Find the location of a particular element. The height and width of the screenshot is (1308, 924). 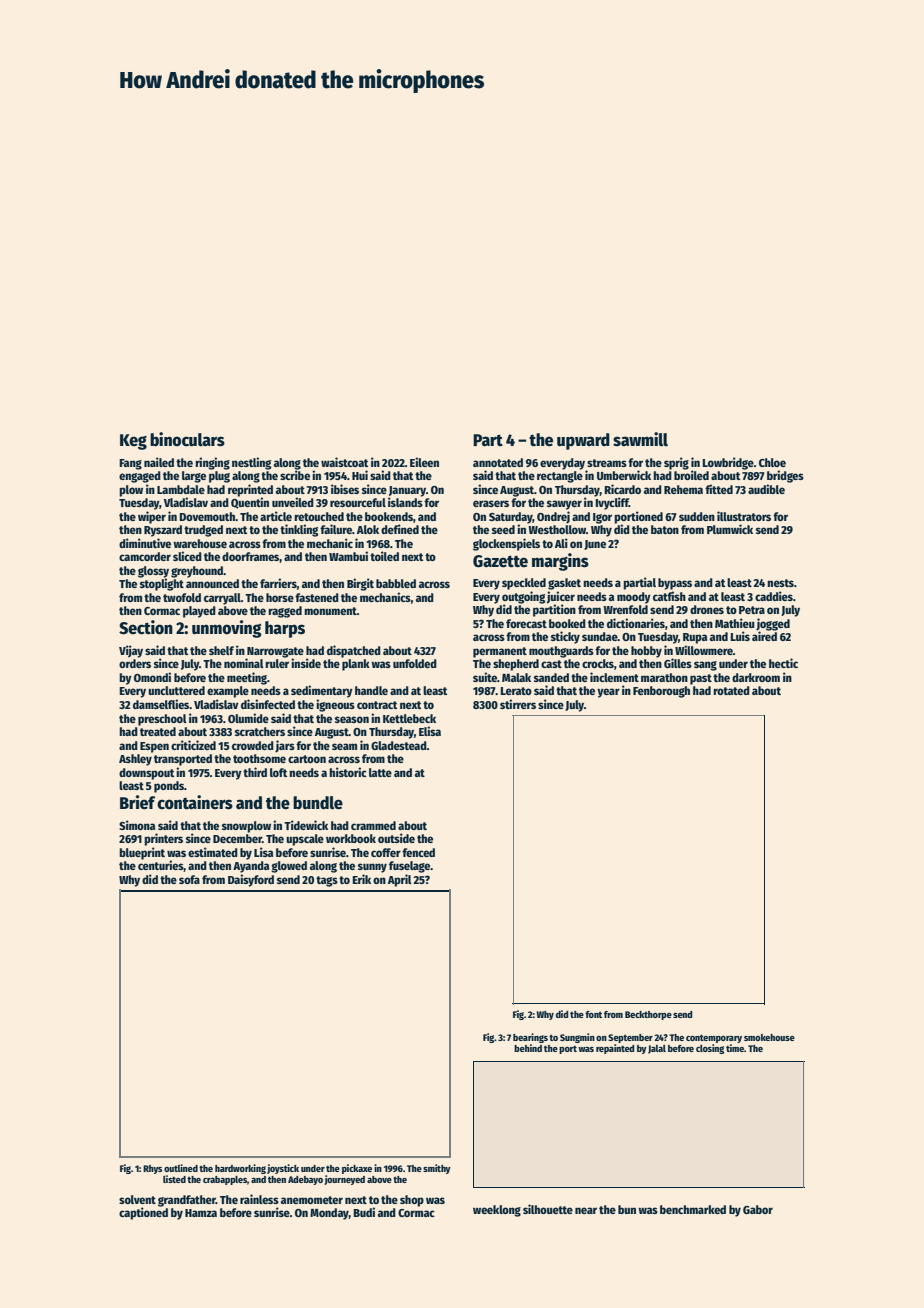

nailed is located at coordinates (159, 462).
